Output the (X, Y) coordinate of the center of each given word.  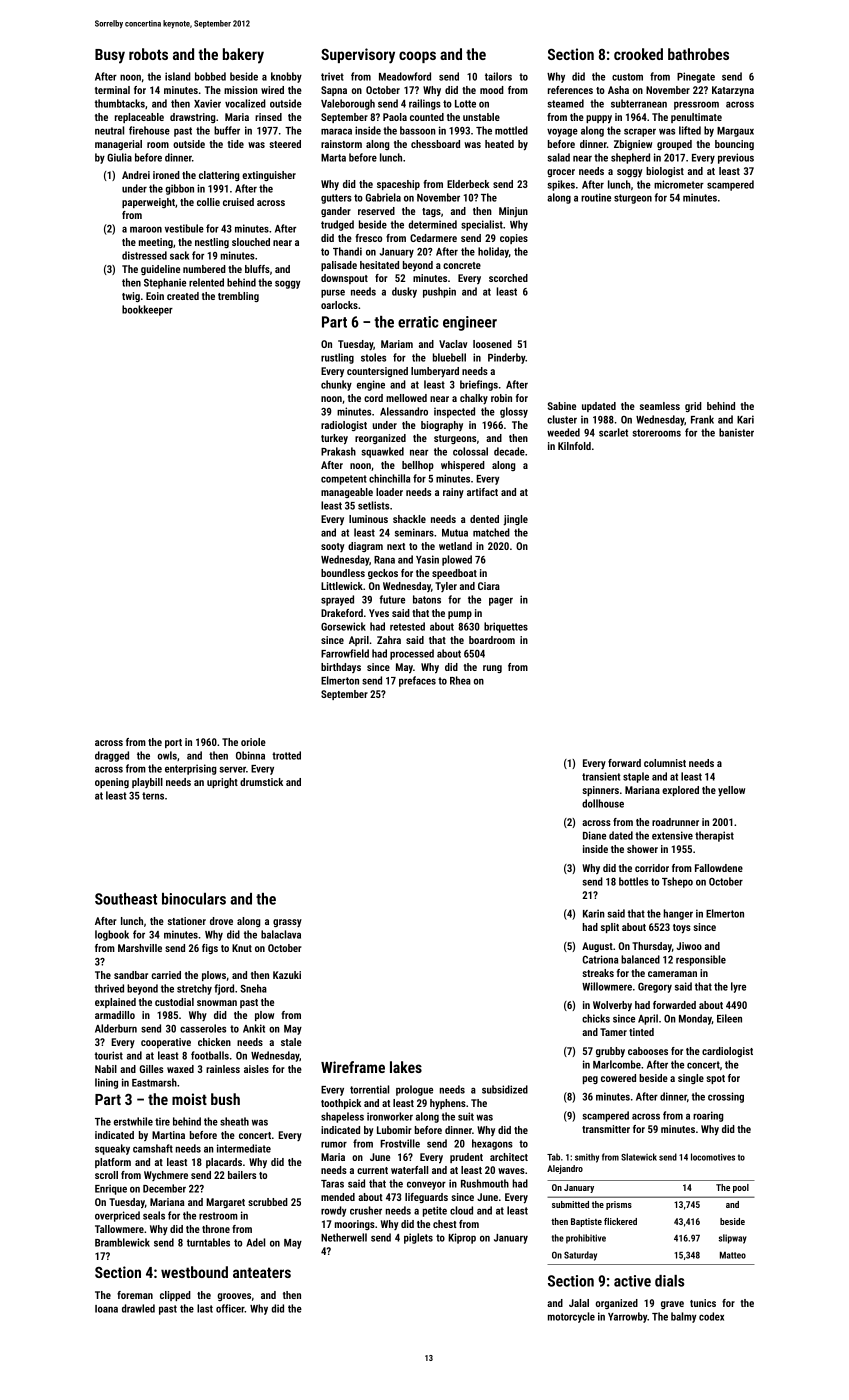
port (173, 743)
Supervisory (358, 56)
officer (230, 1308)
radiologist (344, 426)
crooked (638, 54)
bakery (243, 56)
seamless (660, 406)
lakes (406, 1067)
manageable (347, 493)
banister (736, 432)
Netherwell (344, 1237)
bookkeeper (147, 310)
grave (672, 1305)
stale (291, 1042)
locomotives (713, 1157)
